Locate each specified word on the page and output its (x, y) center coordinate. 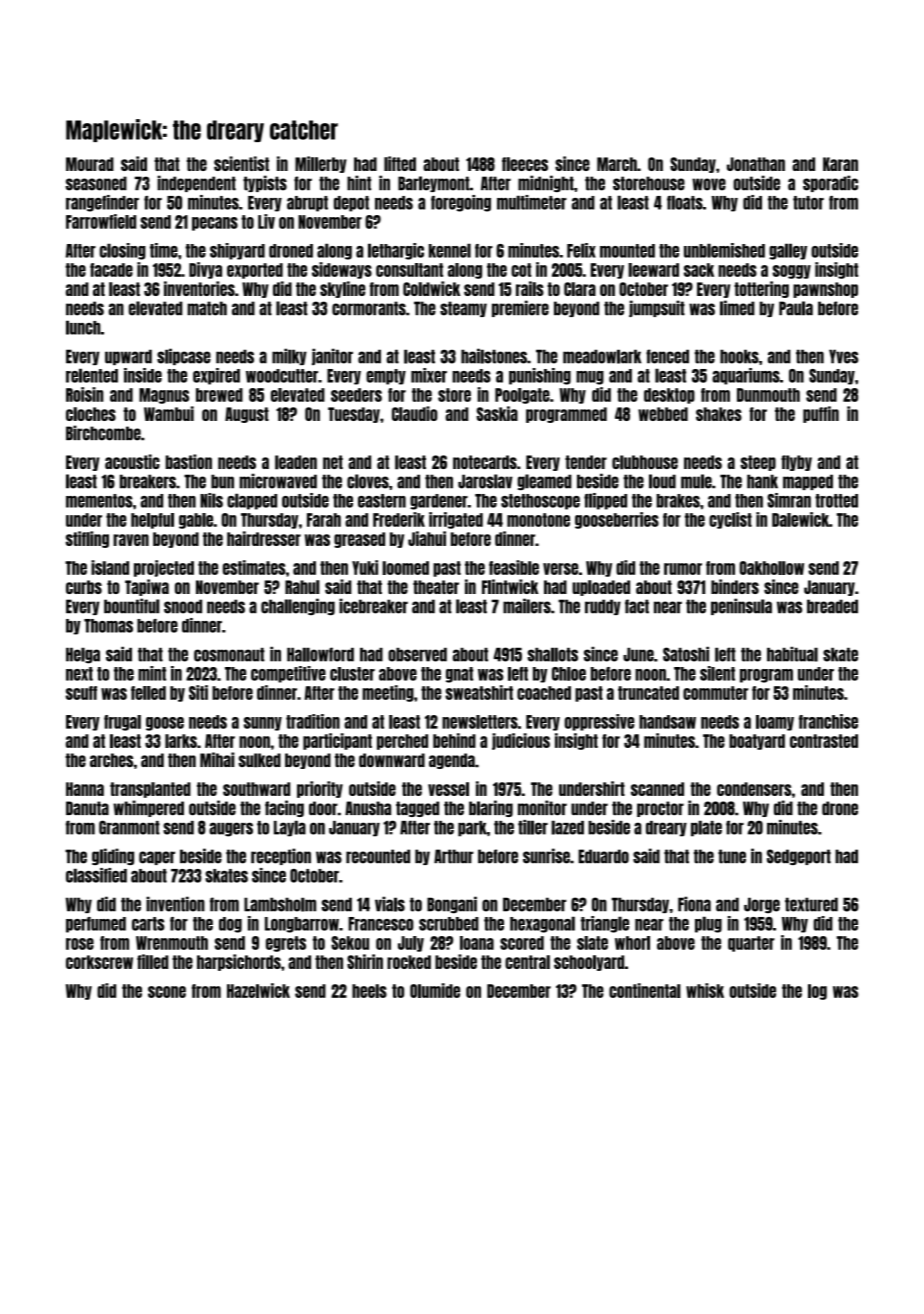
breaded (832, 606)
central (527, 962)
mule (696, 481)
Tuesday (354, 415)
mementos (99, 501)
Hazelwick (258, 990)
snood (183, 606)
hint (359, 183)
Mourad (90, 164)
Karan (840, 164)
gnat (459, 675)
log (817, 992)
